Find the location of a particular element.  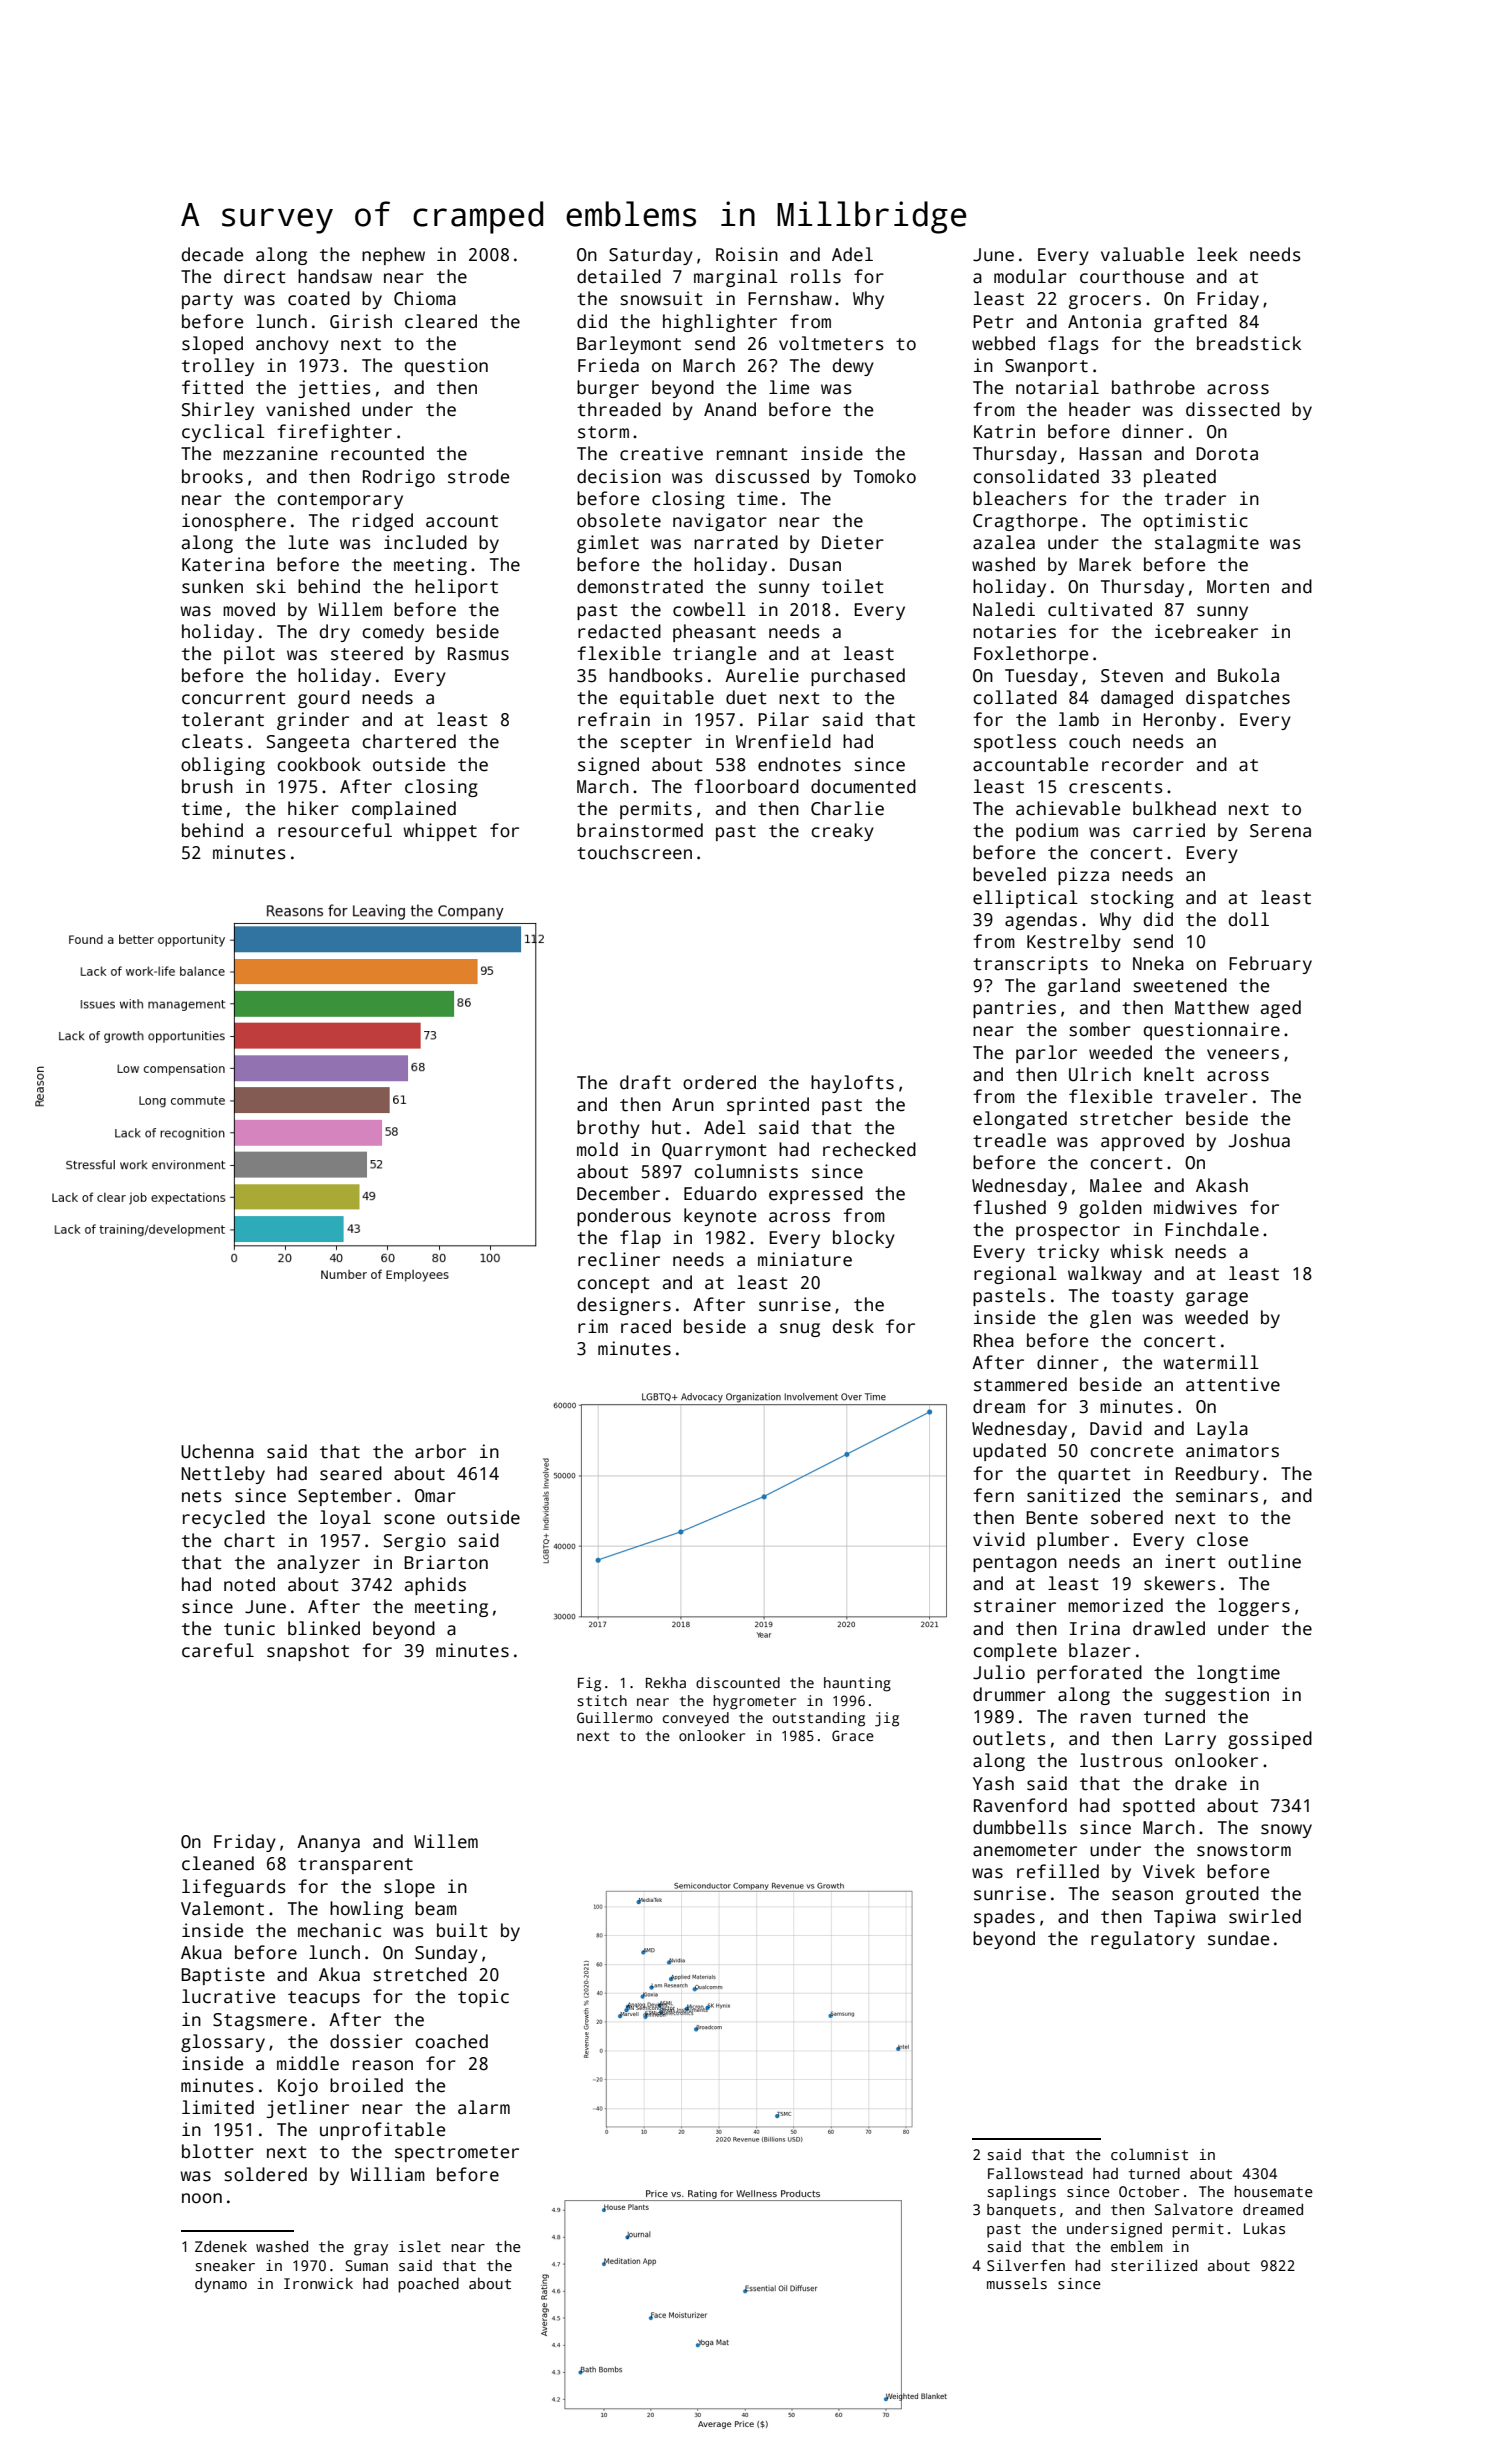

stitch is located at coordinates (602, 1700).
